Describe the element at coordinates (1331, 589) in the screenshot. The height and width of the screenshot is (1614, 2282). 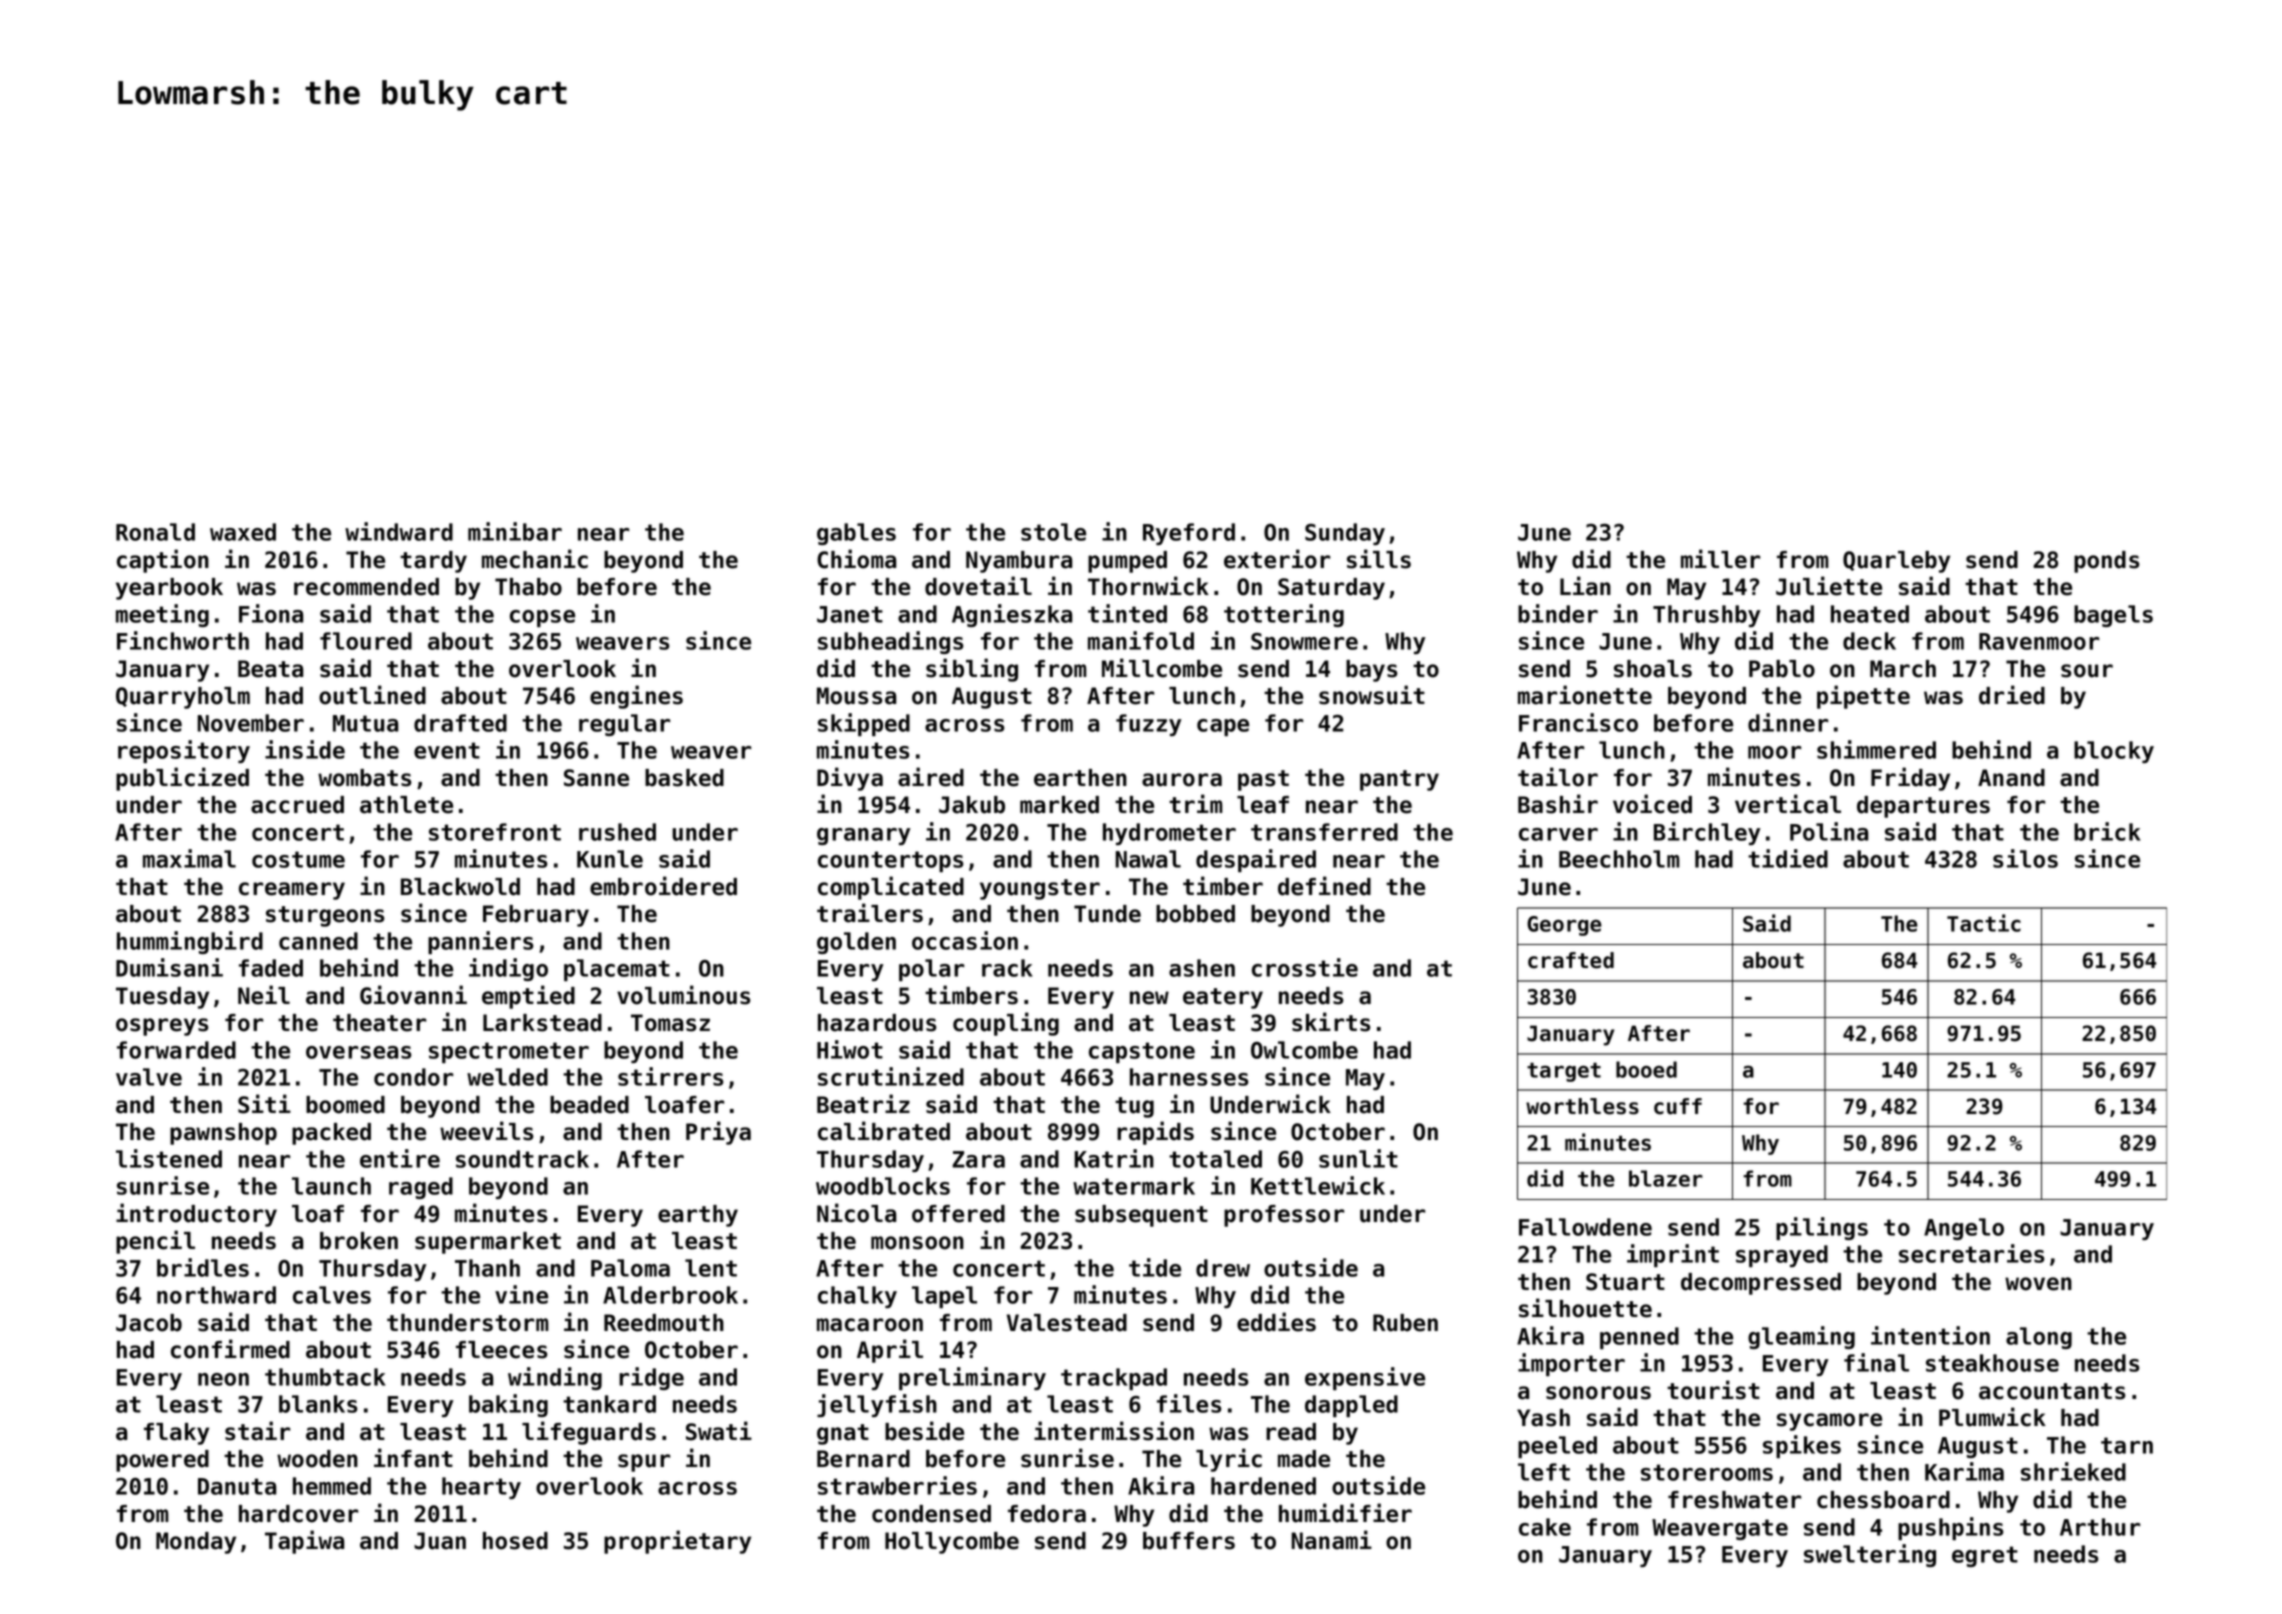
I see `Saturday` at that location.
